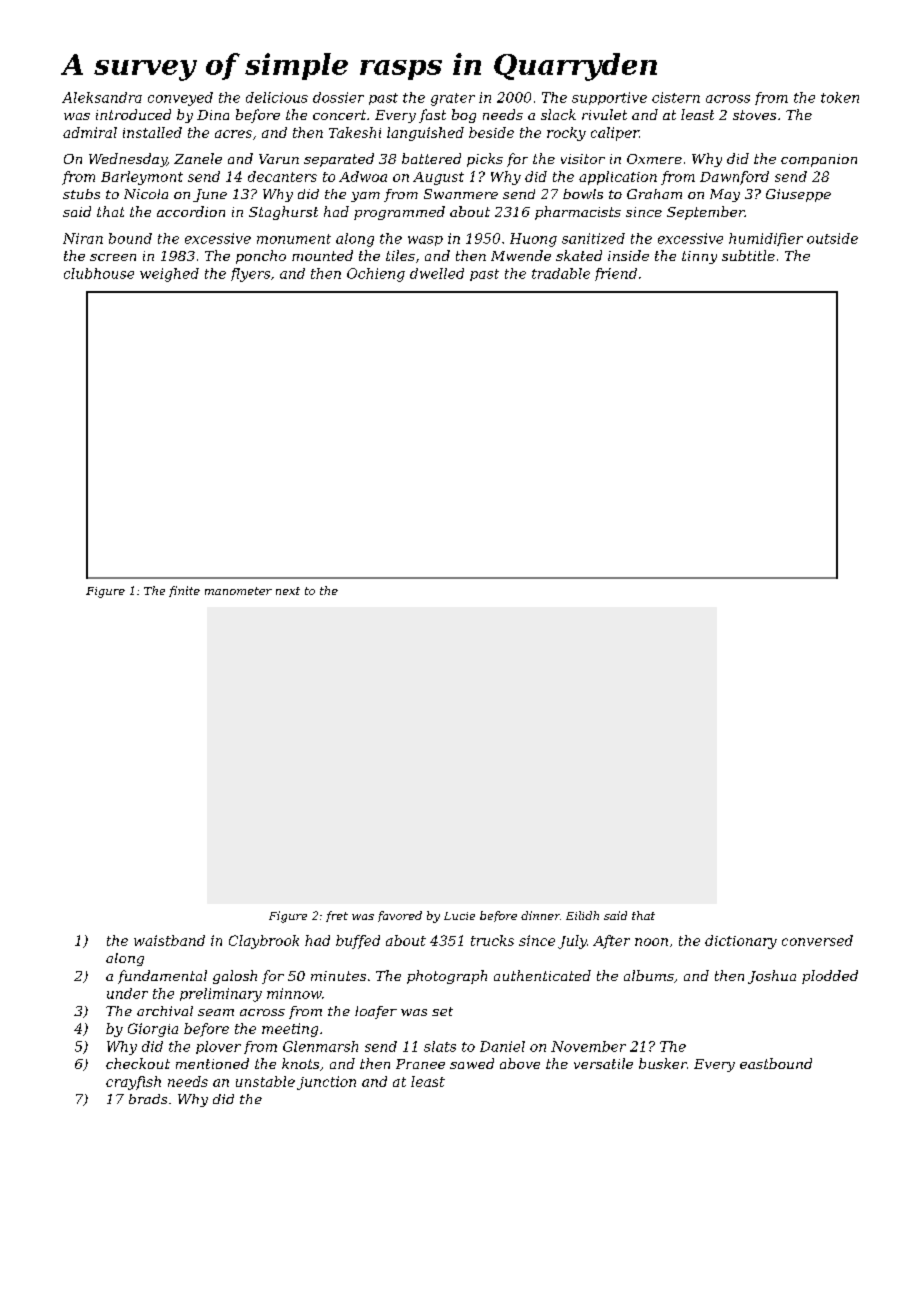  What do you see at coordinates (184, 591) in the screenshot?
I see `finite` at bounding box center [184, 591].
